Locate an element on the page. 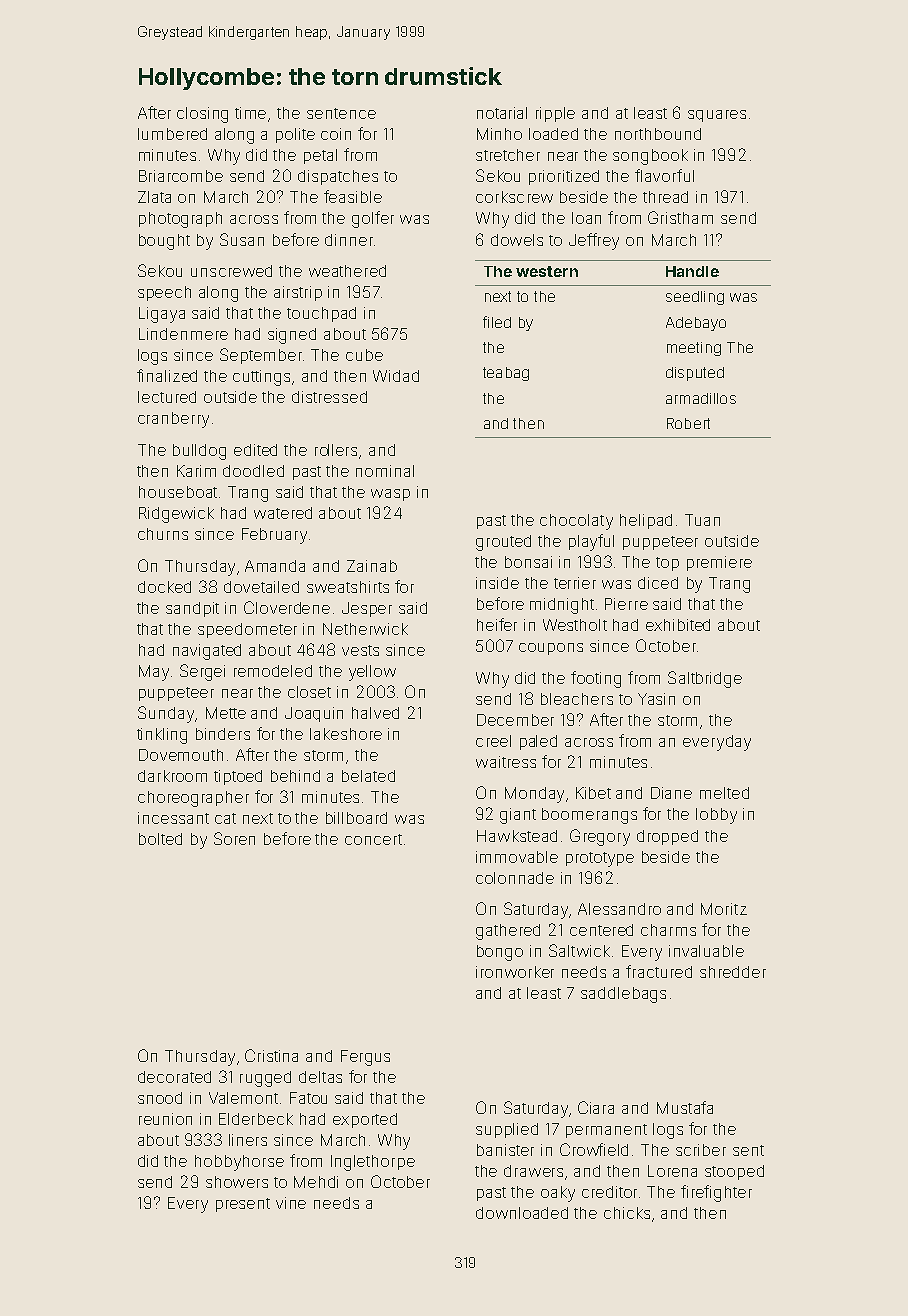 This image has height=1316, width=908. grouted is located at coordinates (503, 543).
